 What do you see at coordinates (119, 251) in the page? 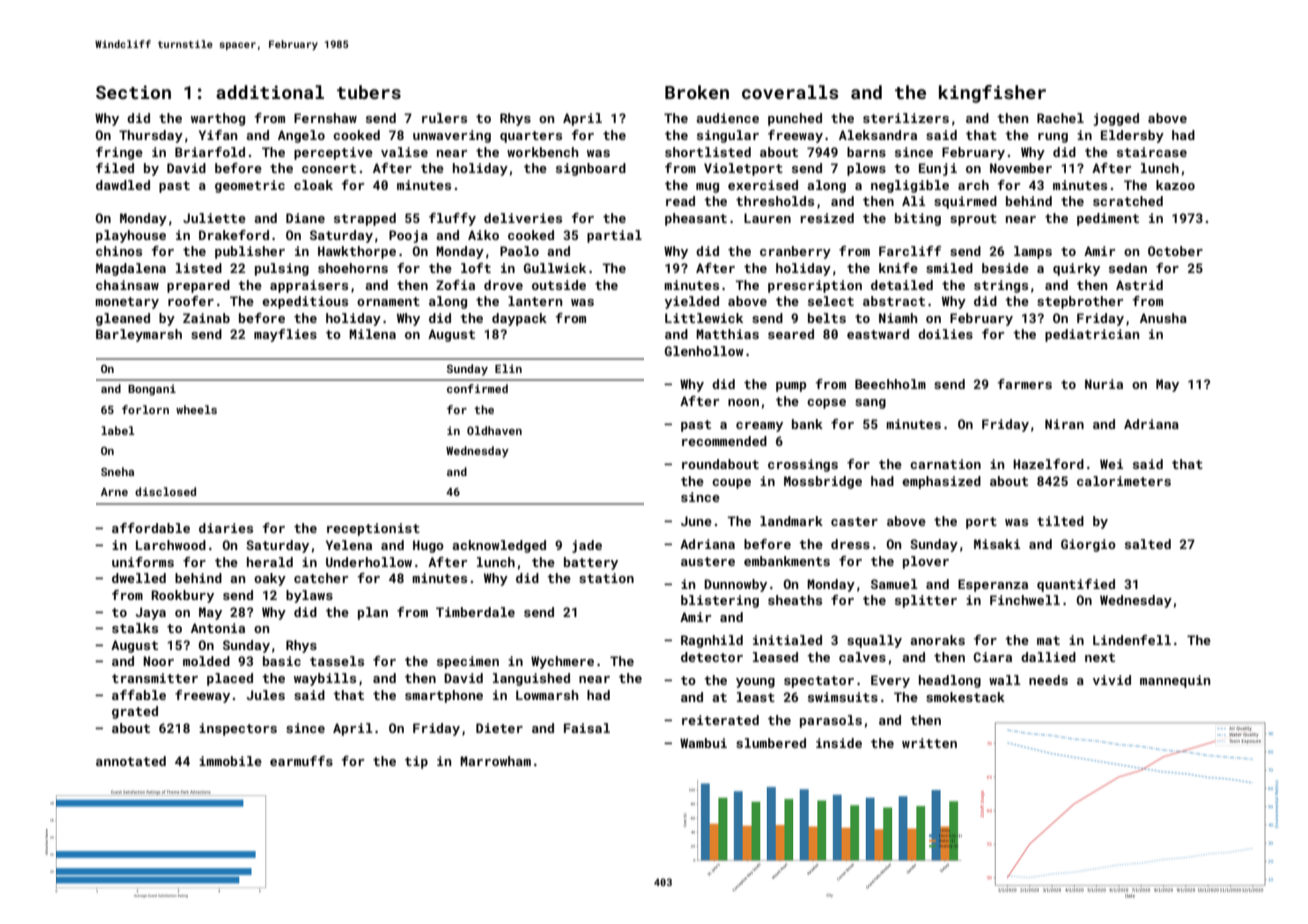
I see `chinos` at bounding box center [119, 251].
